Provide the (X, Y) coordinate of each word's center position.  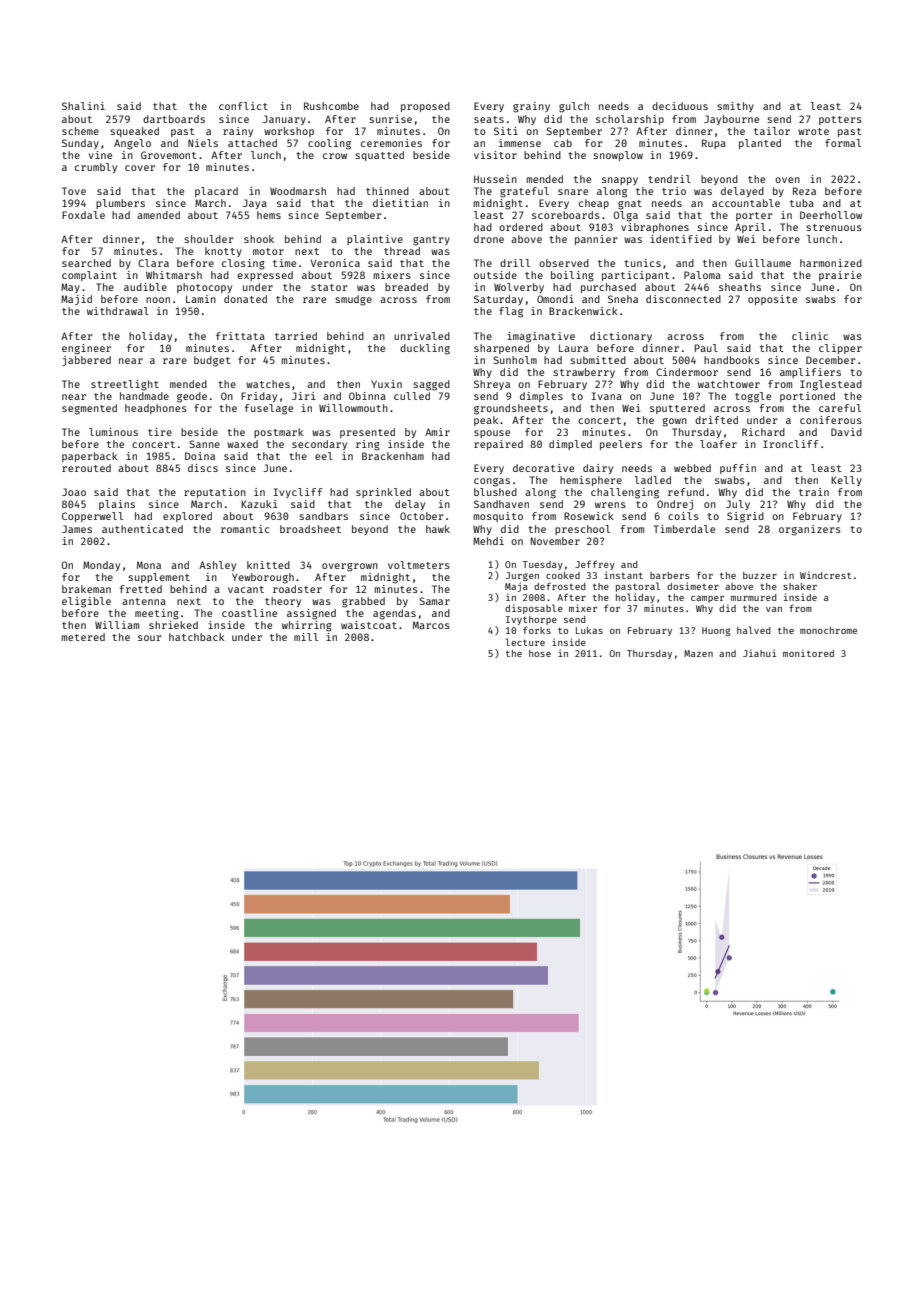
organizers (810, 530)
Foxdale (83, 215)
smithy (735, 107)
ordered (521, 227)
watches (268, 384)
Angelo (132, 144)
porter (754, 216)
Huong (716, 631)
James (77, 529)
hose (540, 653)
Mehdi (488, 541)
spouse (492, 434)
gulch (574, 107)
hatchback (197, 637)
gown (675, 422)
